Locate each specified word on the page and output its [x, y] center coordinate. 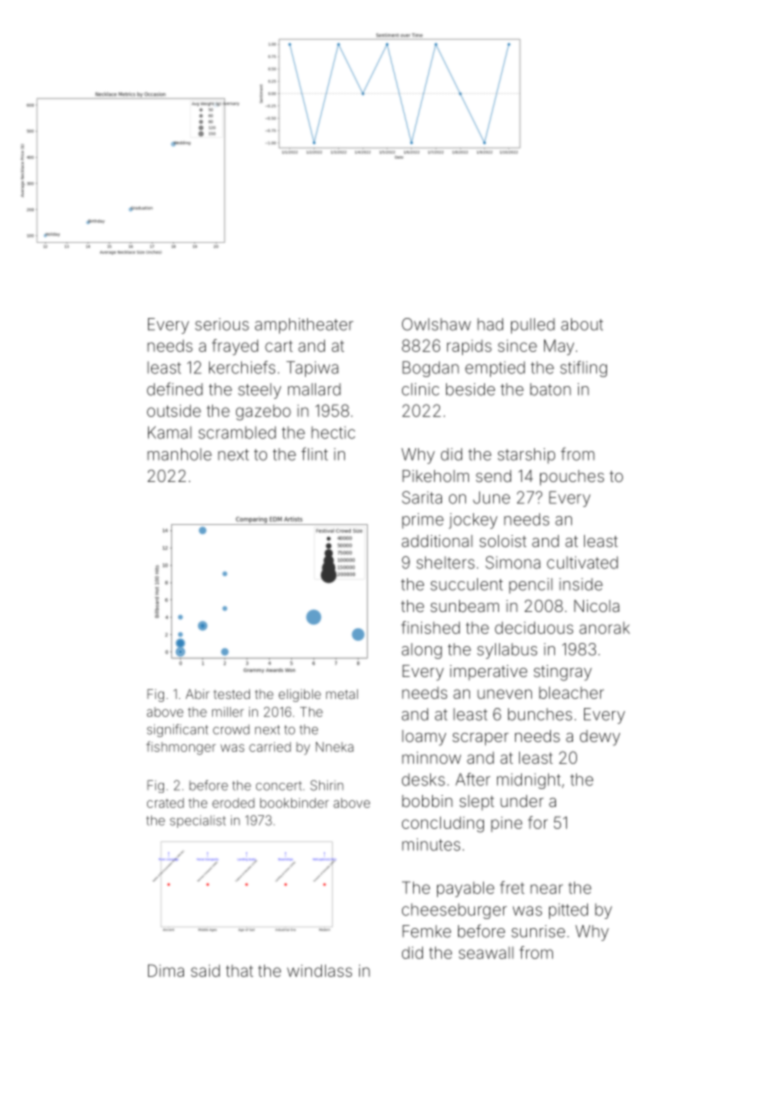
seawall [486, 953]
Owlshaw [436, 324]
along [422, 651]
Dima [166, 970]
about [582, 324]
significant [177, 730]
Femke [426, 931]
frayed [235, 347]
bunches [540, 714]
